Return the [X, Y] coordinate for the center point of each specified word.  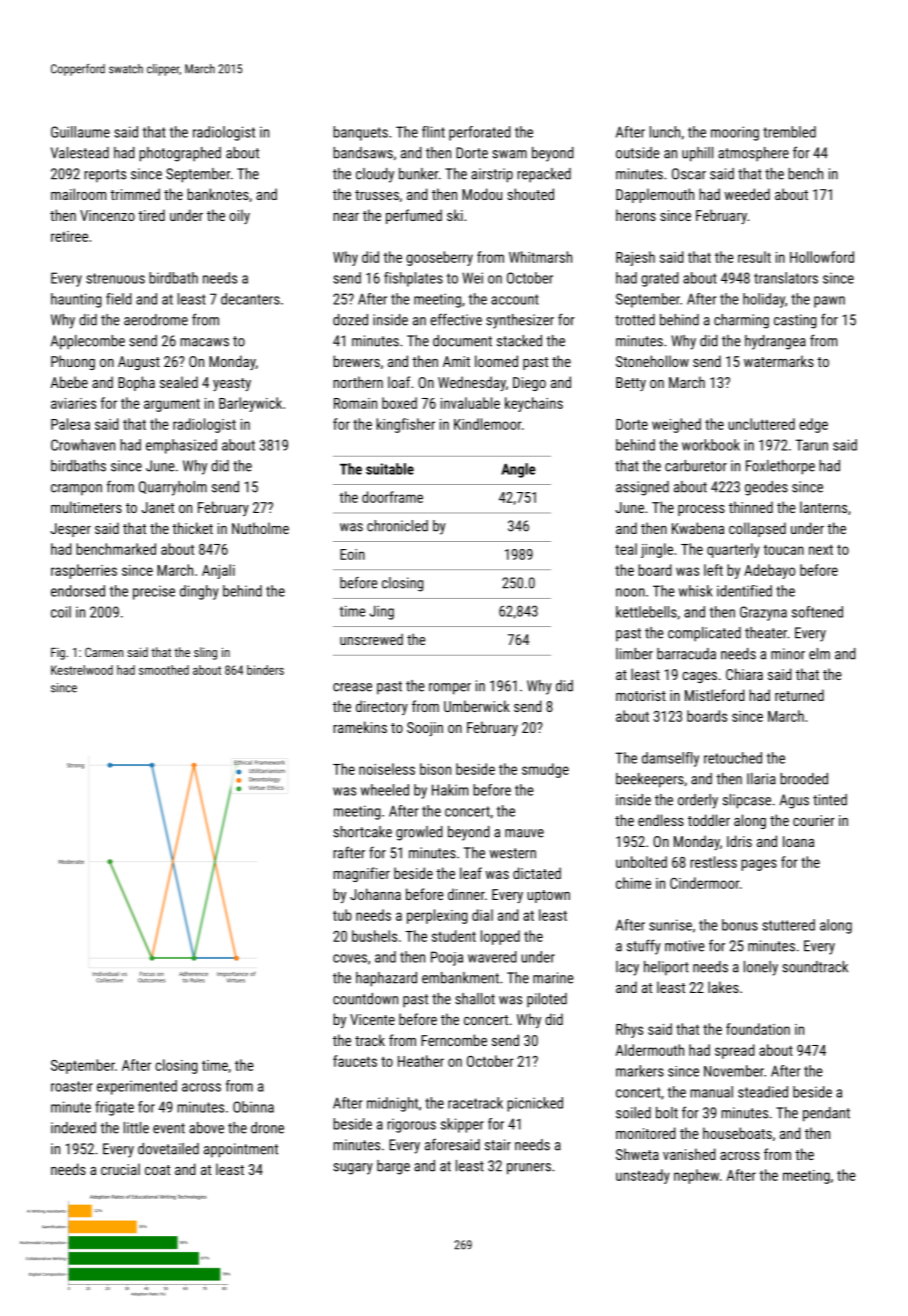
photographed [180, 154]
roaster [72, 1086]
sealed [179, 382]
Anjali [218, 571]
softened [817, 612]
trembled [789, 132]
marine [553, 978]
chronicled [397, 526]
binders [265, 670]
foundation [758, 1029]
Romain [355, 403]
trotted [635, 320]
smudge [545, 770]
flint [433, 132]
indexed [73, 1128]
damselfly [670, 759]
